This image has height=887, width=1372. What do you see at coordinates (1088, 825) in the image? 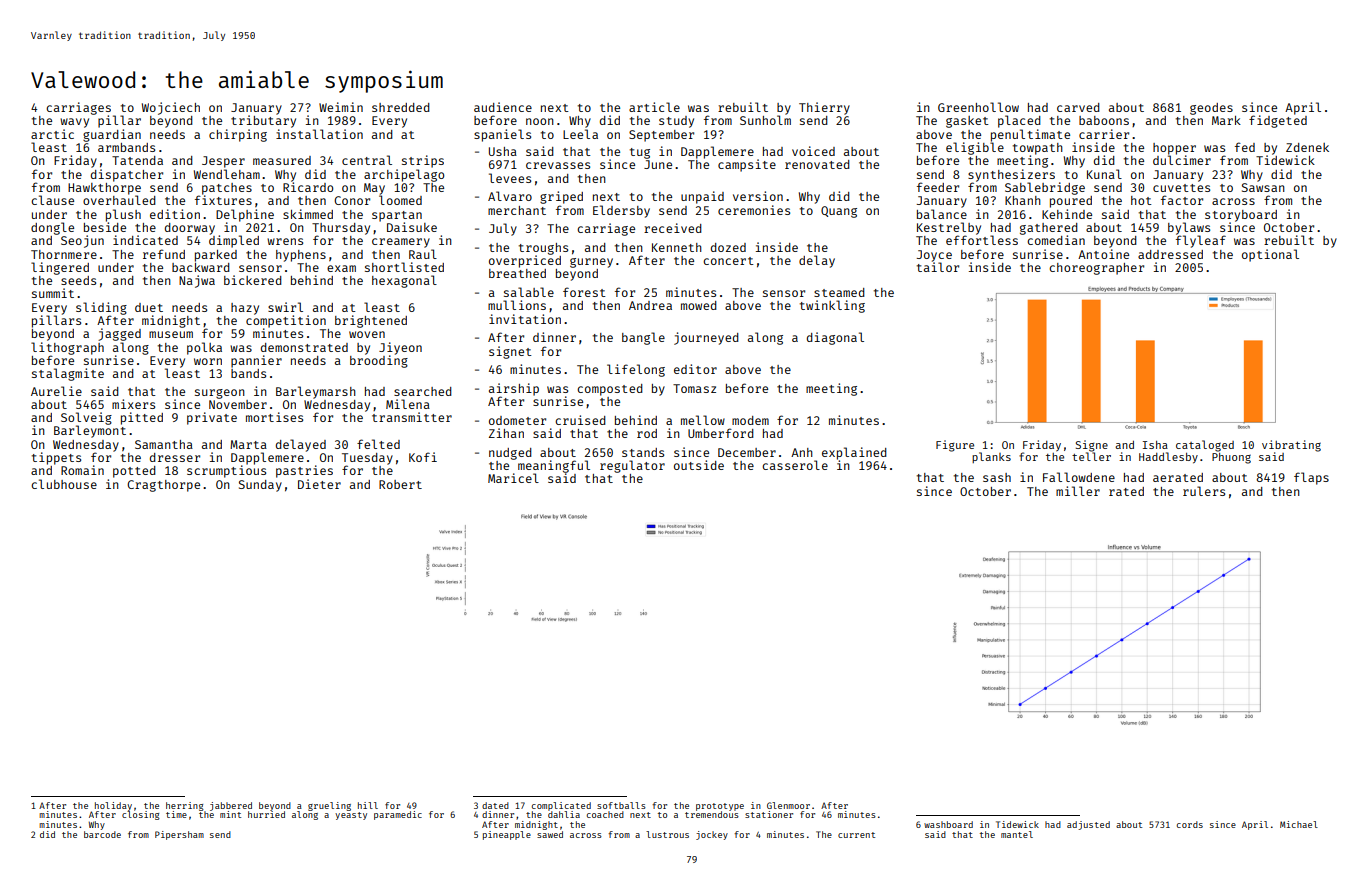
I see `adjusted` at bounding box center [1088, 825].
